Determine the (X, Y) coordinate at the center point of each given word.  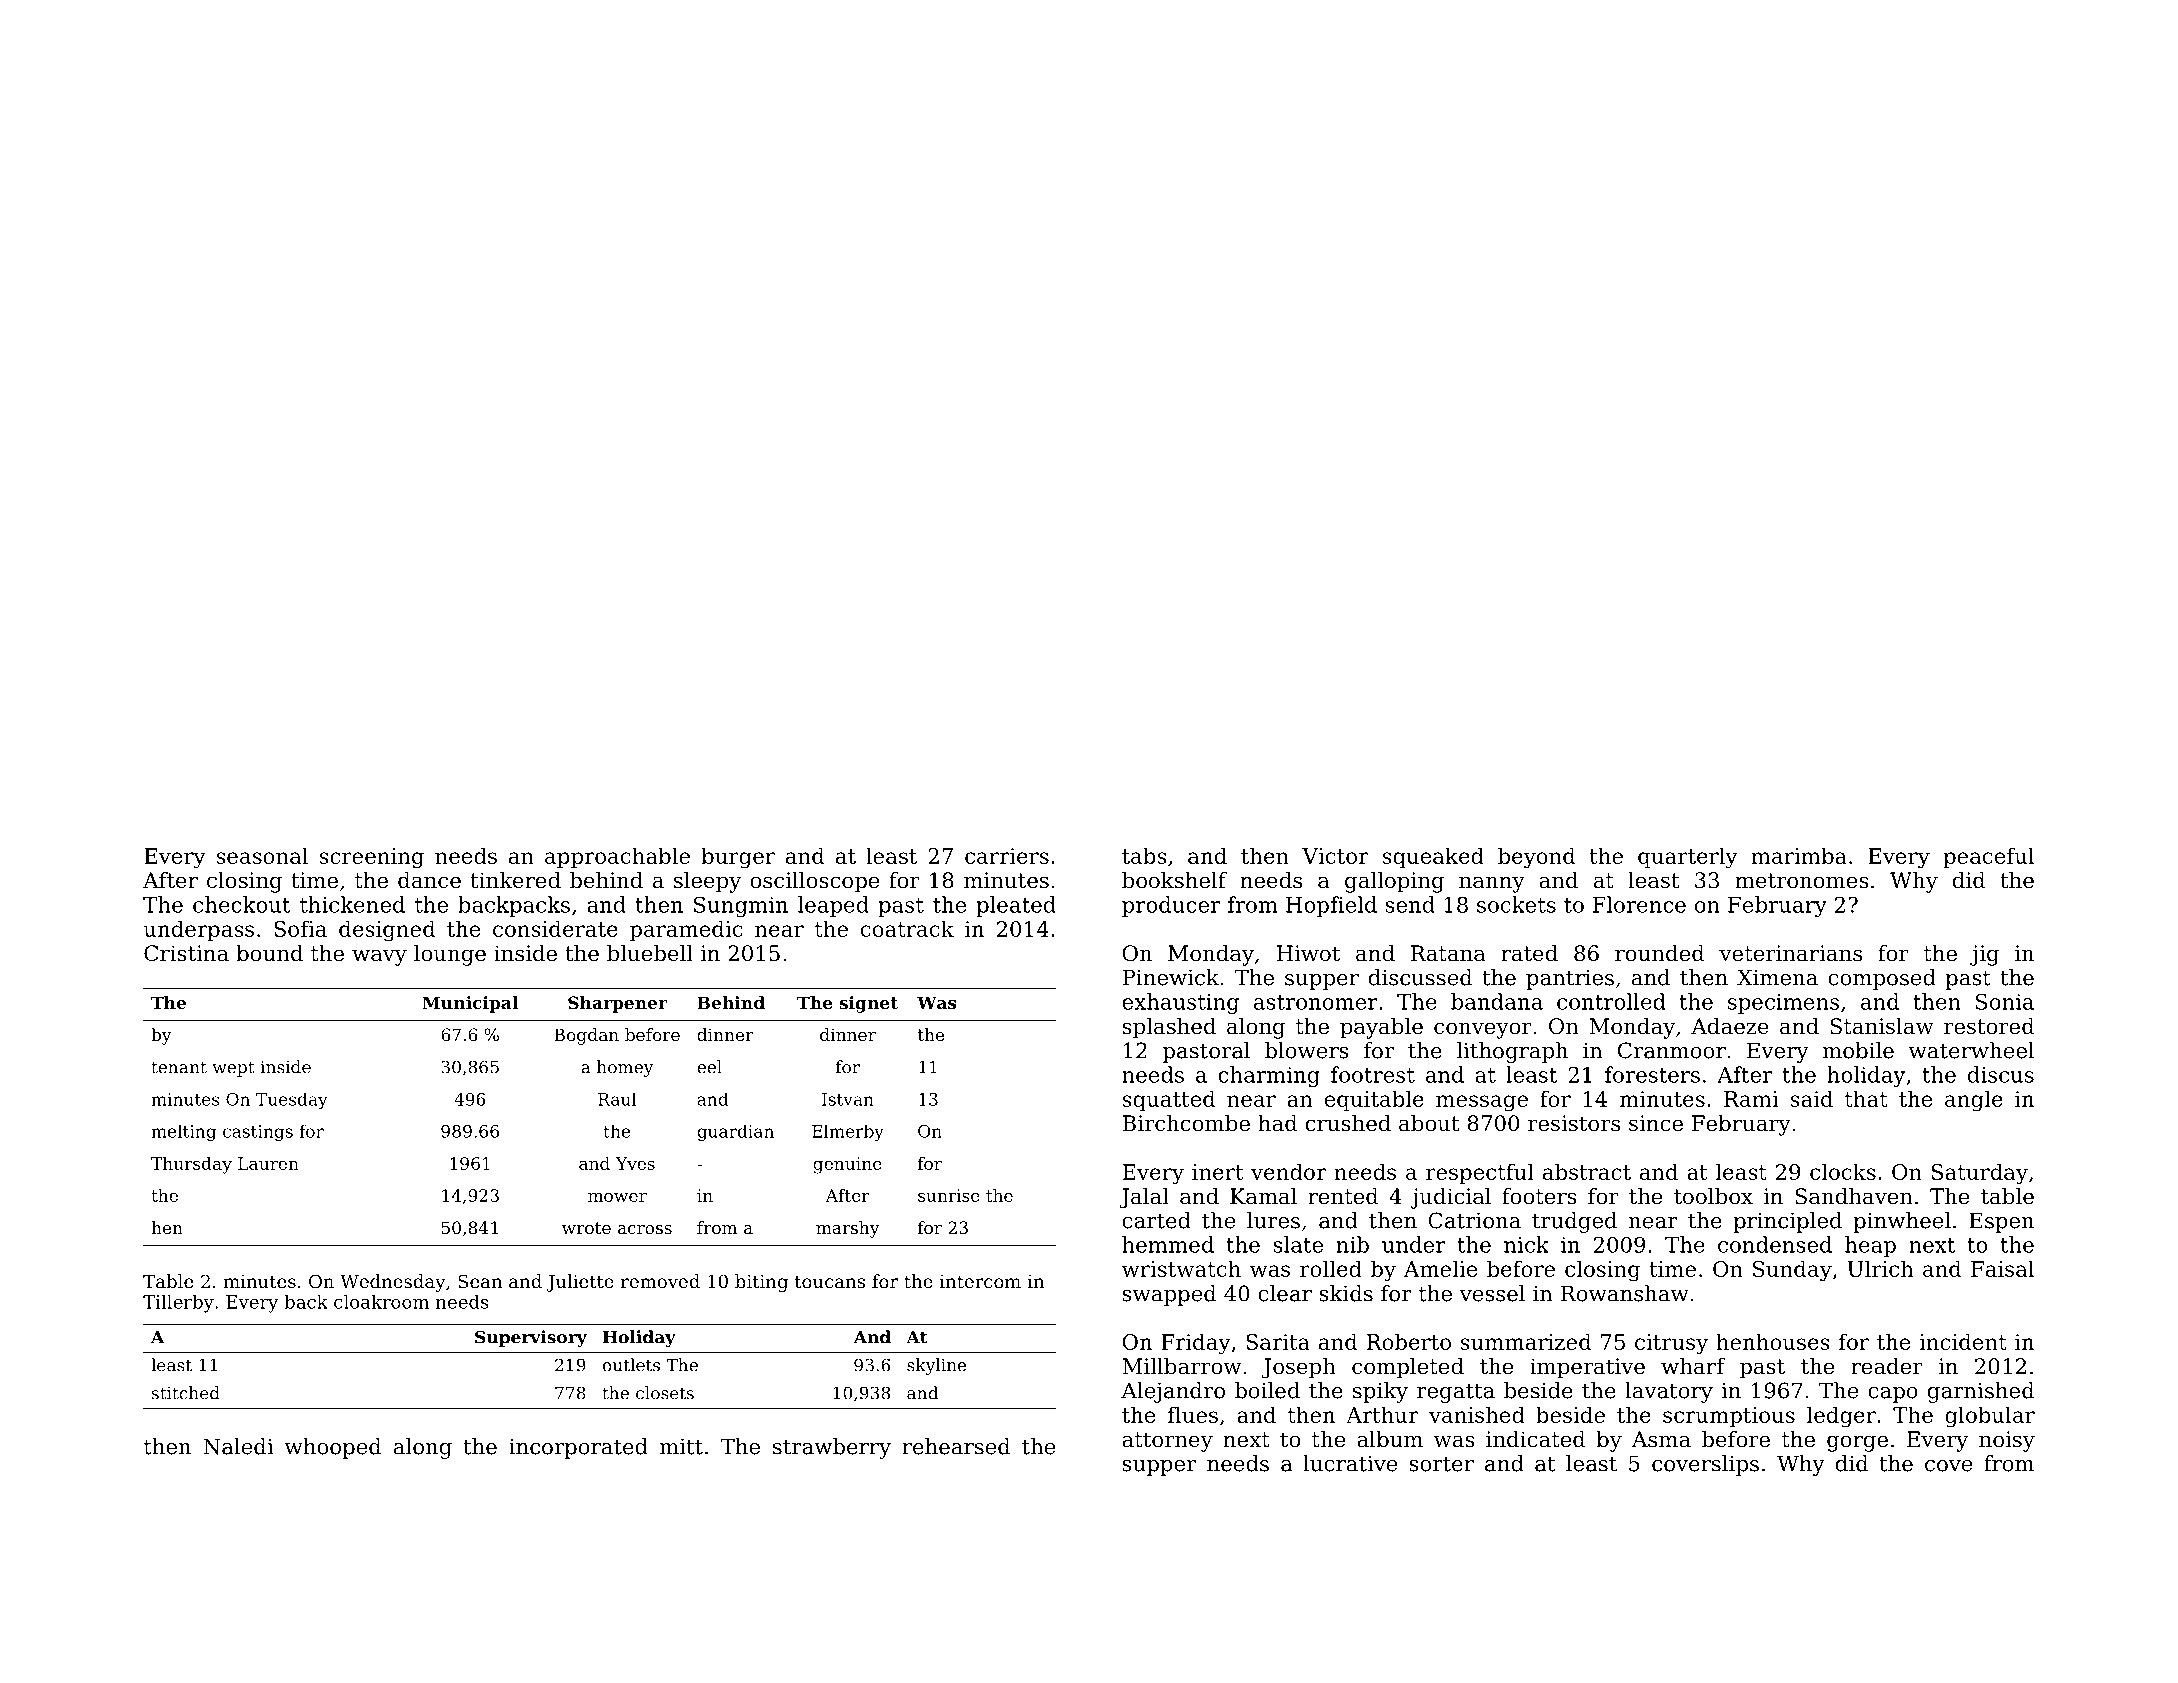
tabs (1144, 855)
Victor (1335, 856)
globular (1990, 1417)
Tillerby (178, 1304)
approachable (617, 857)
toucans (830, 1281)
